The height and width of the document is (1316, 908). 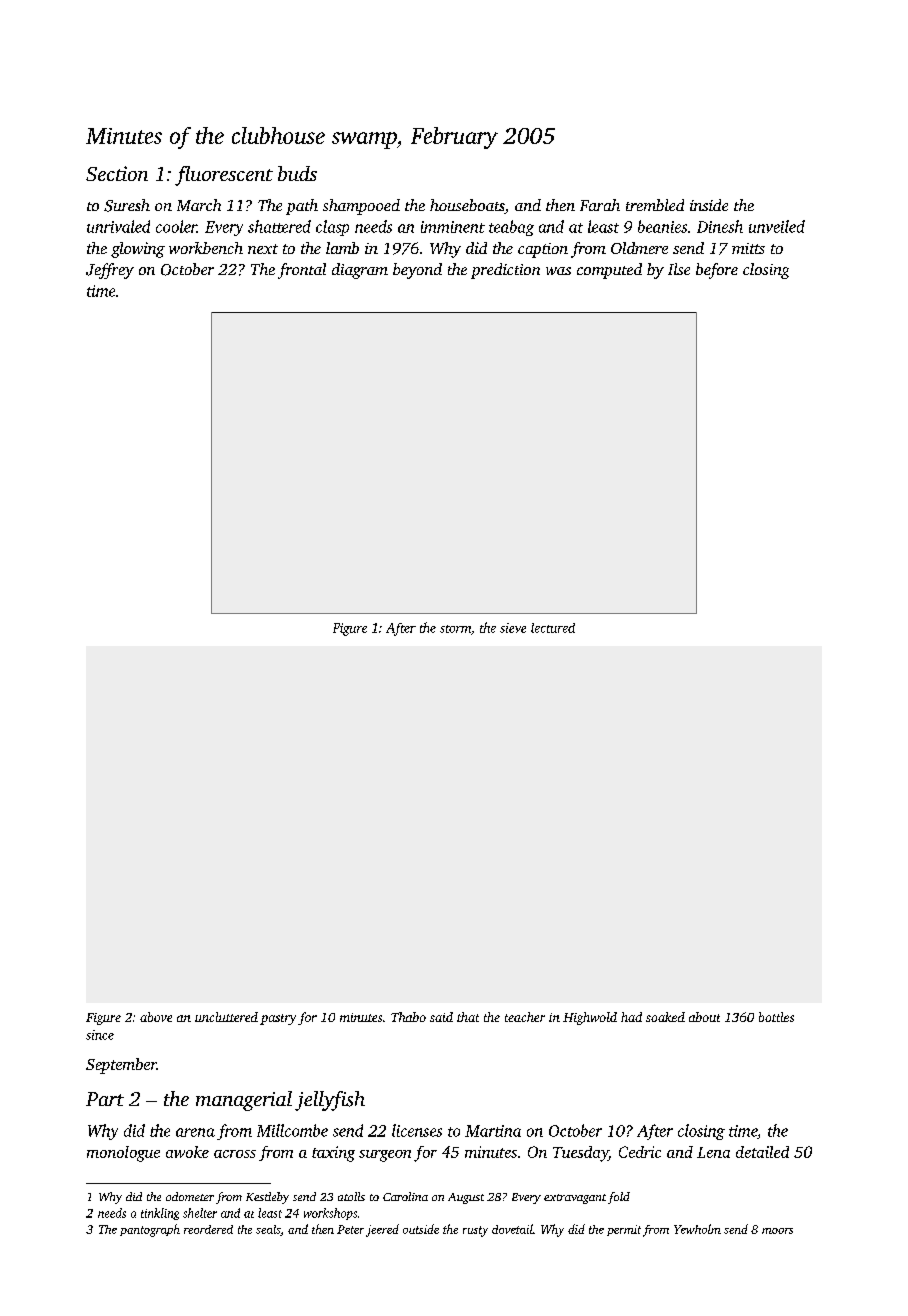 What do you see at coordinates (110, 271) in the document?
I see `Jeffrey` at bounding box center [110, 271].
